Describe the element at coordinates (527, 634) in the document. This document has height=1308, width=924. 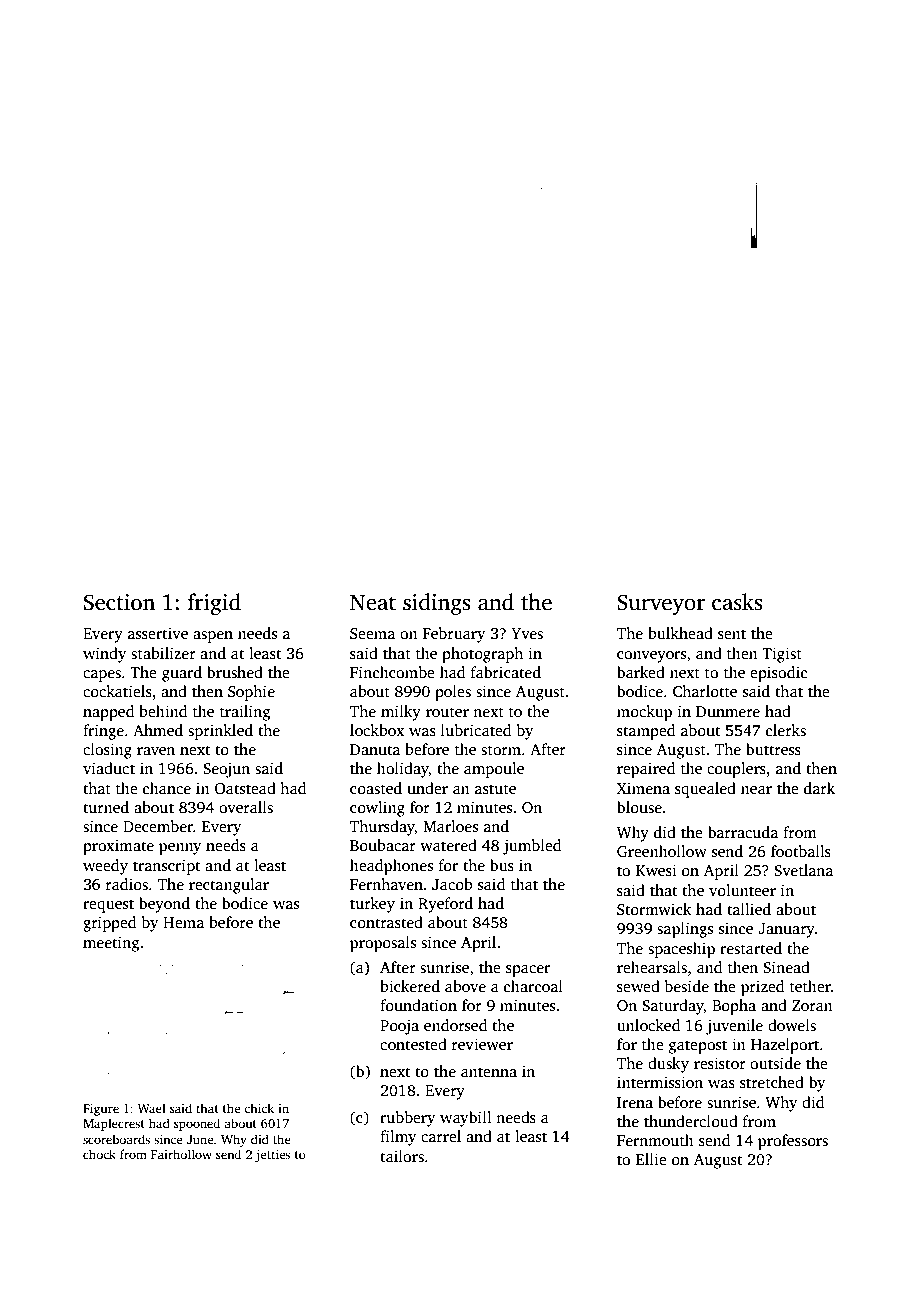
I see `Yves` at that location.
